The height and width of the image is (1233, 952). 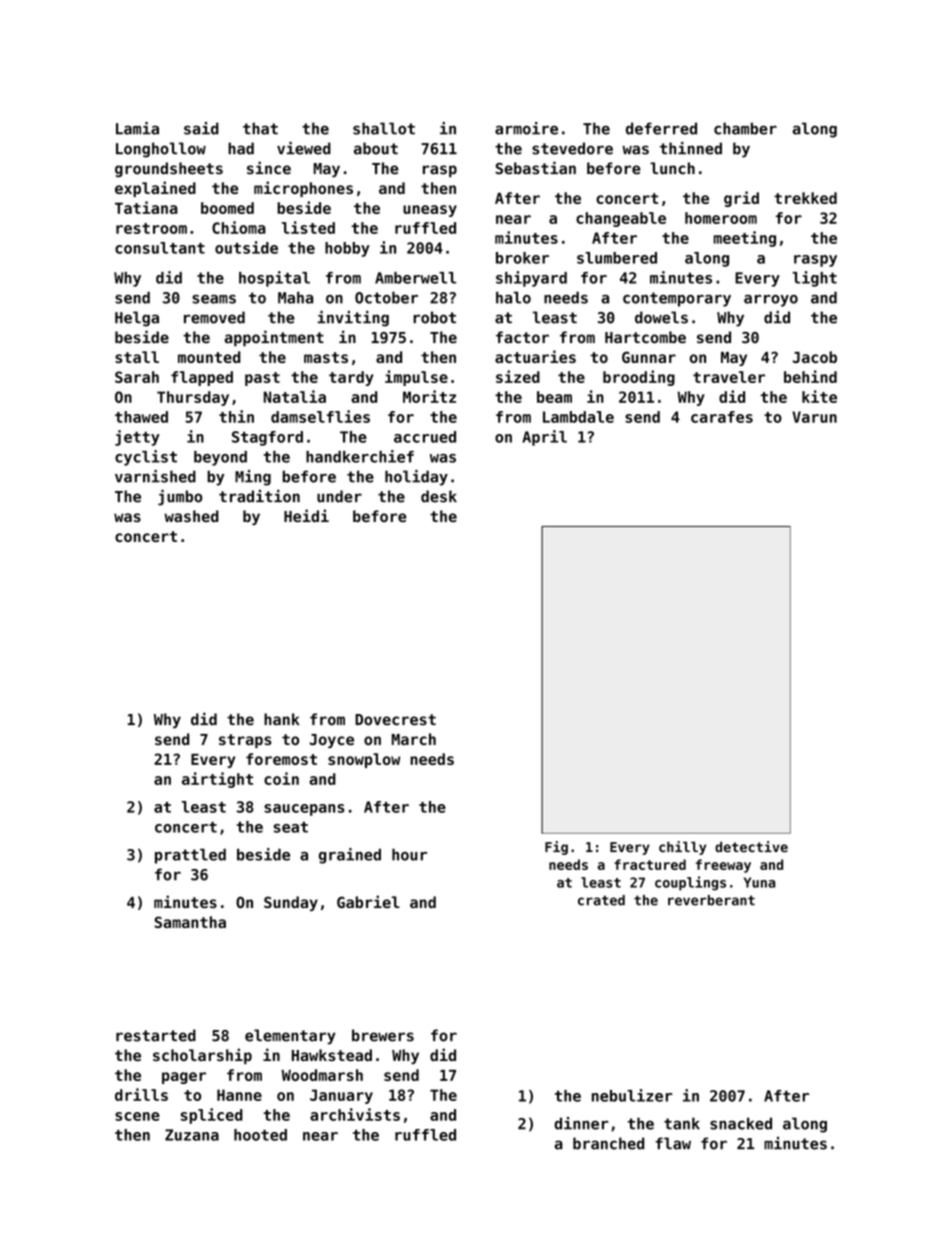 I want to click on Dovecrest, so click(x=395, y=720).
